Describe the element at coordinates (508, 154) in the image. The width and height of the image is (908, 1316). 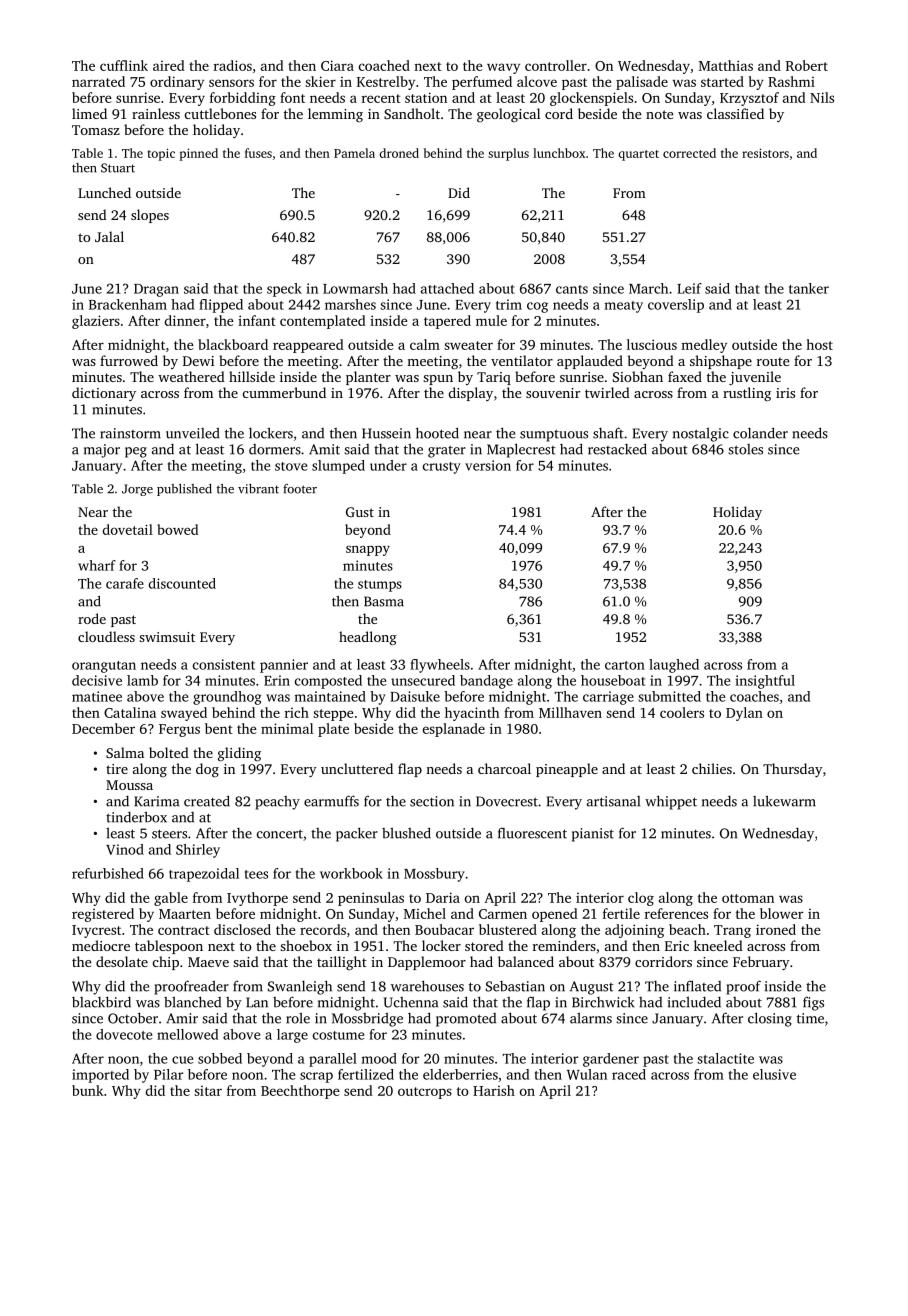
I see `surplus` at that location.
